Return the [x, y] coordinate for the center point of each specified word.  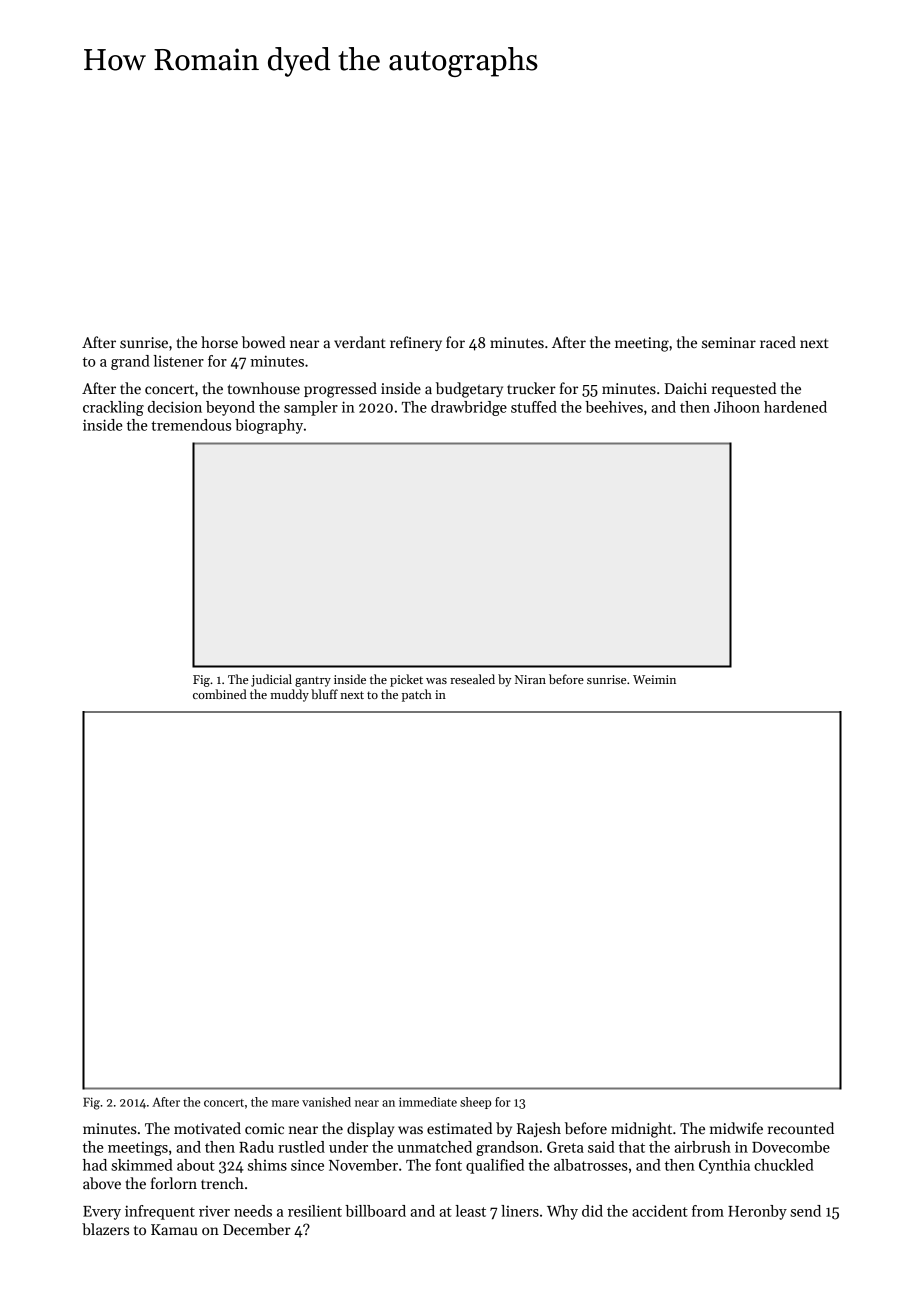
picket [406, 680]
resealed [472, 679]
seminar [729, 342]
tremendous [191, 425]
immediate [428, 1102]
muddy [289, 695]
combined [220, 694]
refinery [416, 343]
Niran [530, 679]
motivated [207, 1128]
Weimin [654, 679]
